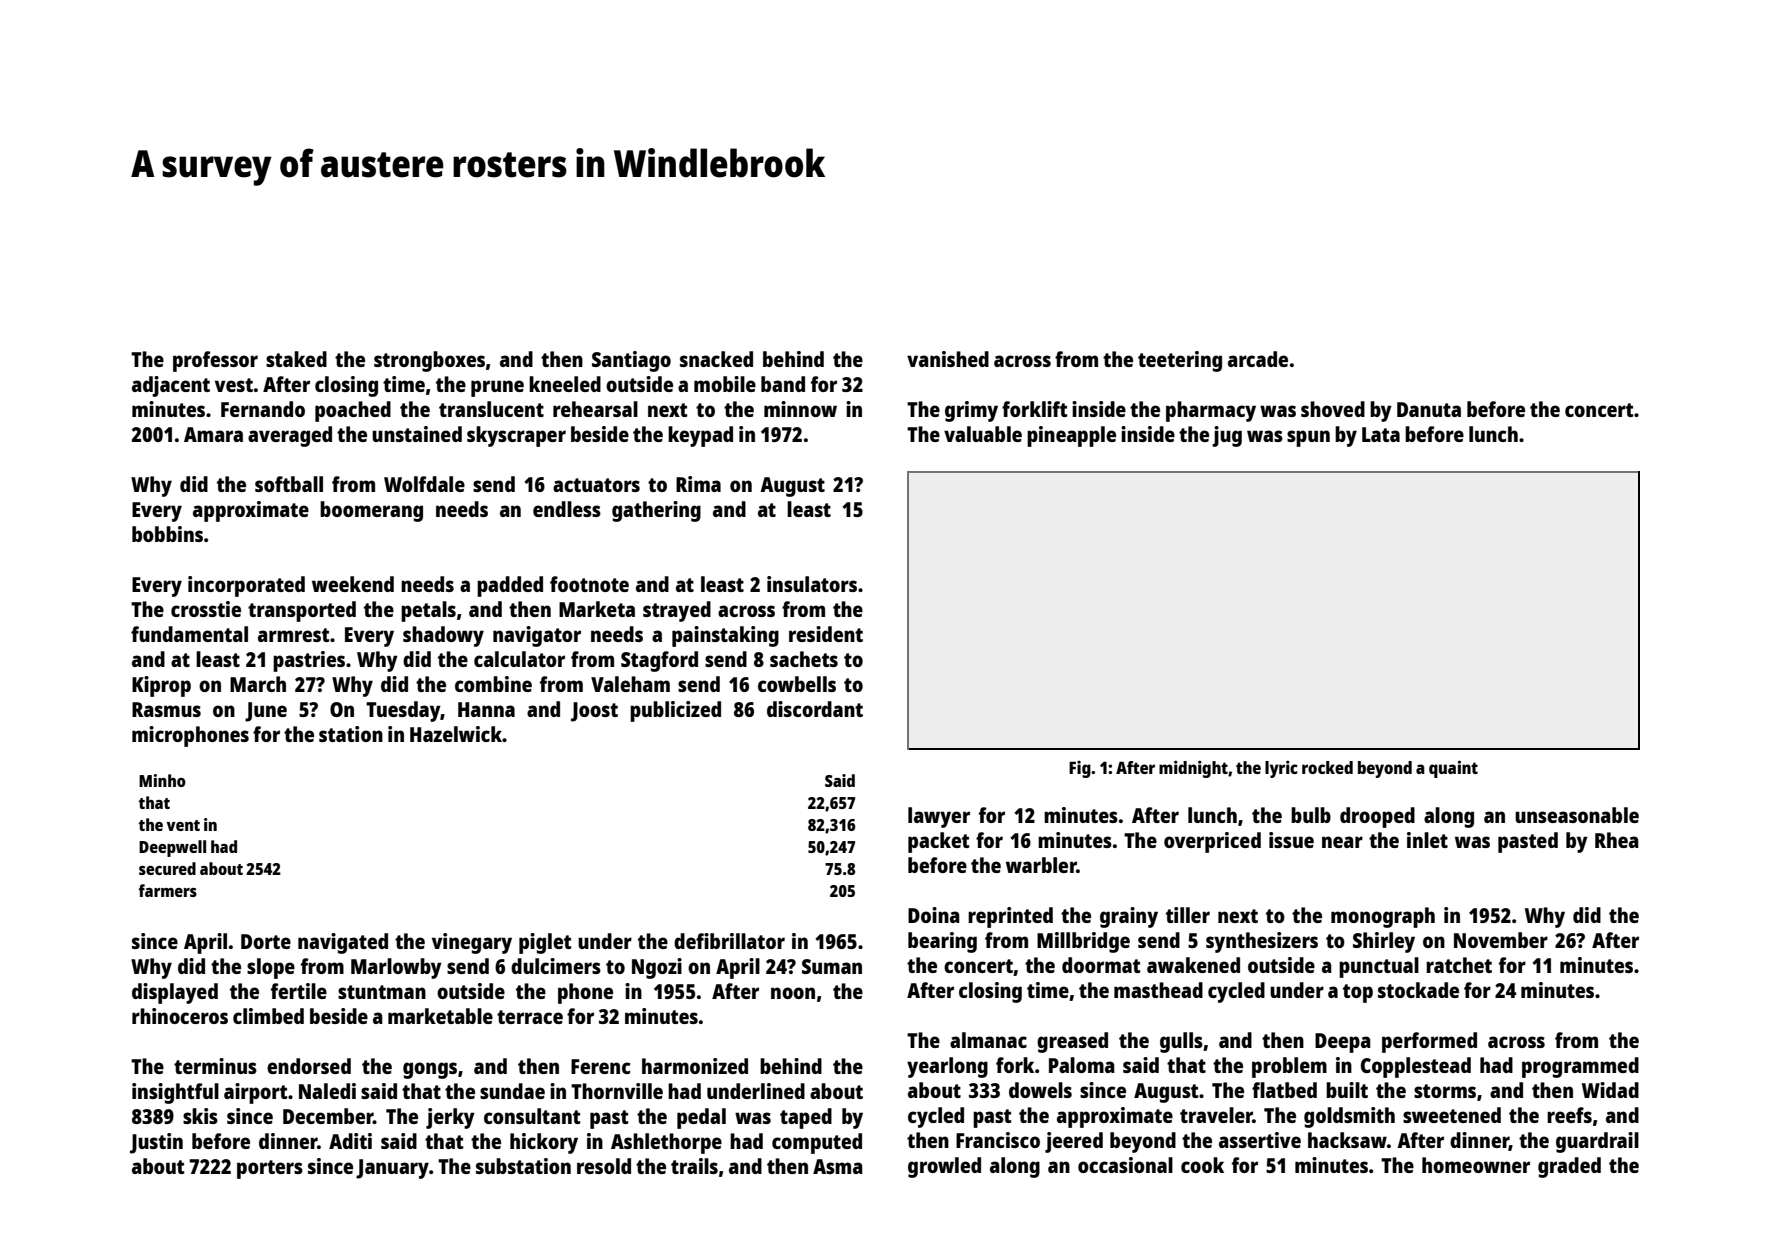  Describe the element at coordinates (183, 825) in the page. I see `vent` at that location.
